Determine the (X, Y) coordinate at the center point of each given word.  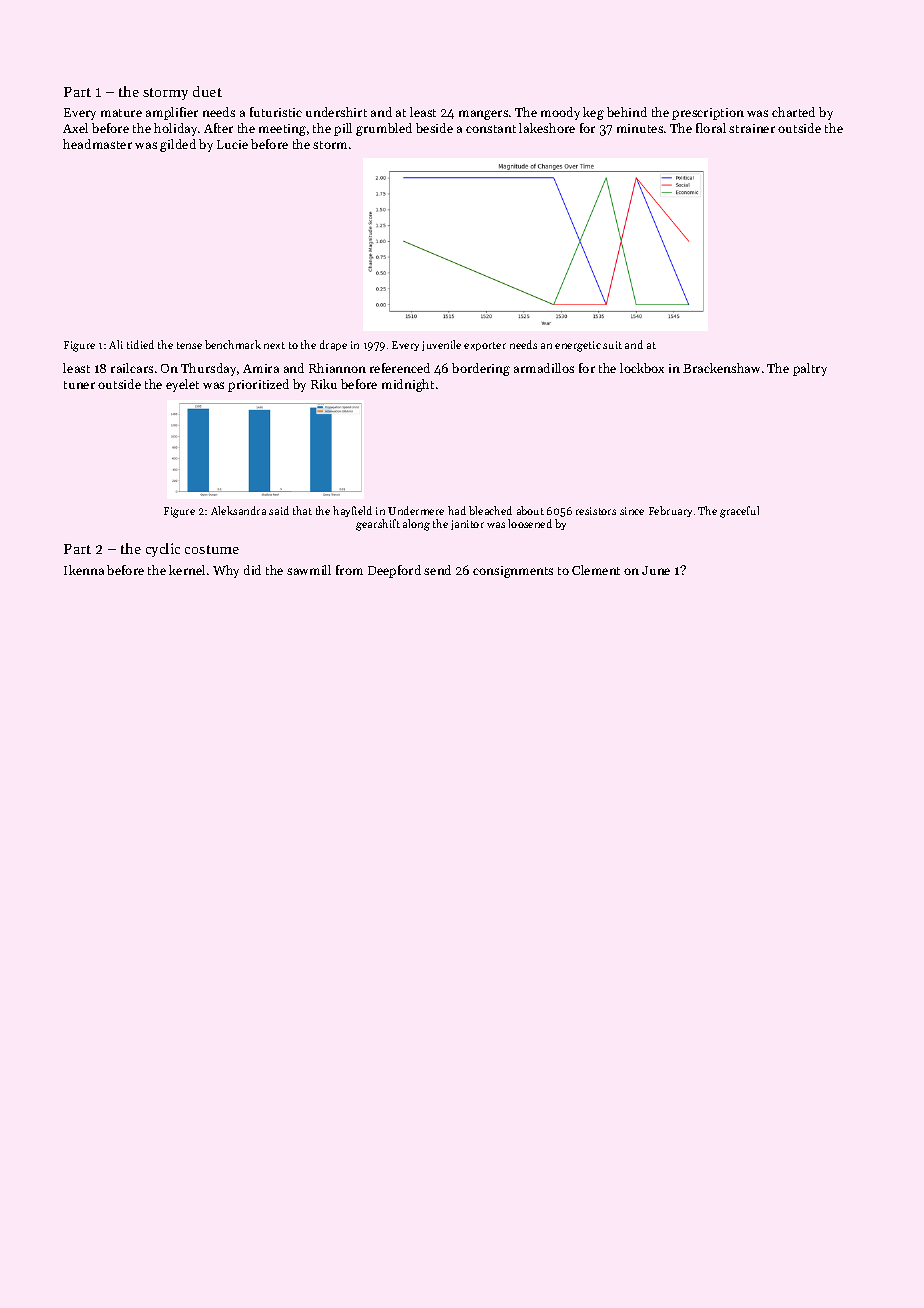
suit (612, 345)
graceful (739, 512)
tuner (79, 385)
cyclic (163, 550)
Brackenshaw (721, 368)
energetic (578, 346)
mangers (483, 115)
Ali (116, 344)
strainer (752, 128)
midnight (408, 385)
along (416, 525)
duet (207, 91)
